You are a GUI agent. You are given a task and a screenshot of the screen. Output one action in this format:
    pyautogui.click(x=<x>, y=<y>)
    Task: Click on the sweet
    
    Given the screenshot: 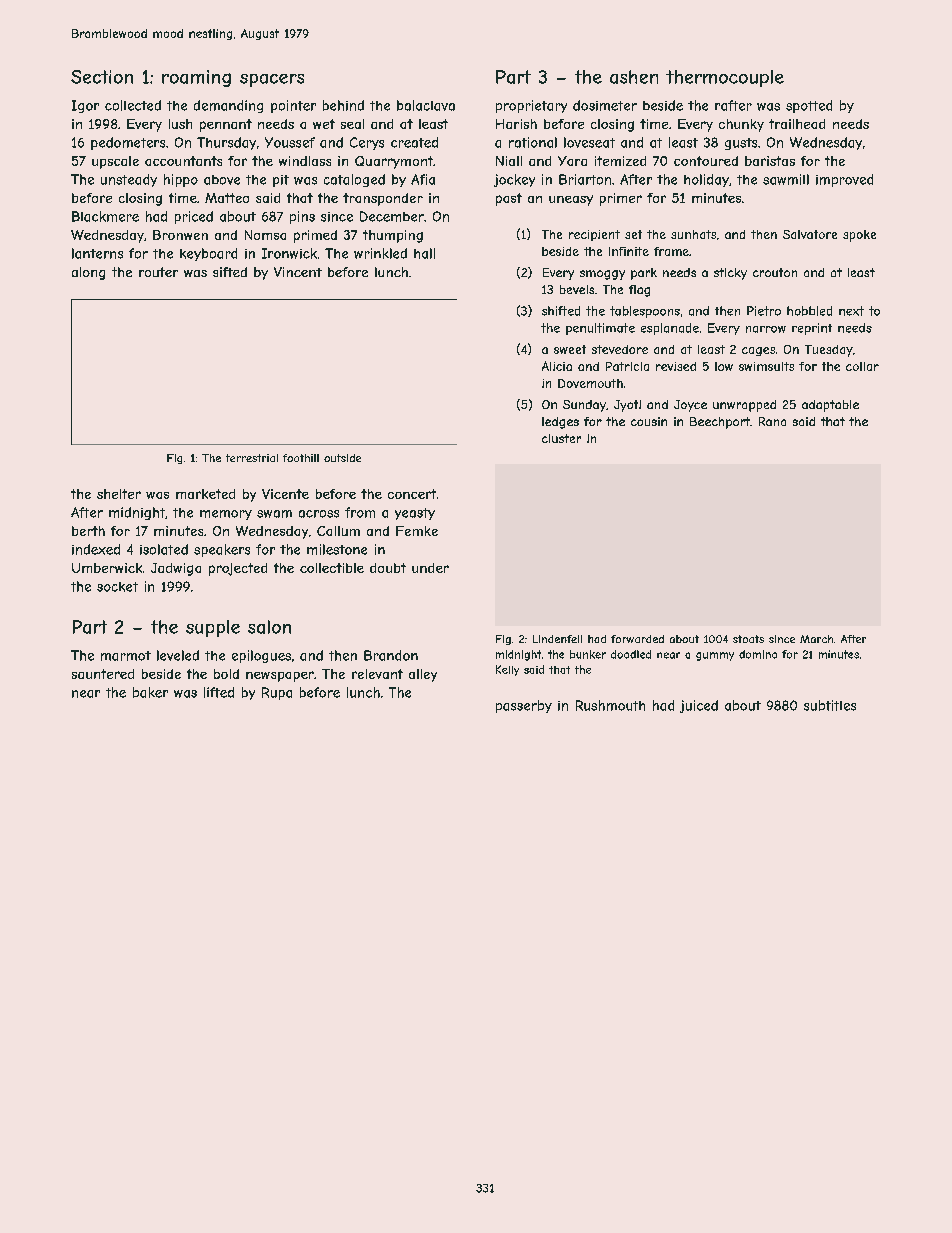 What is the action you would take?
    pyautogui.click(x=570, y=349)
